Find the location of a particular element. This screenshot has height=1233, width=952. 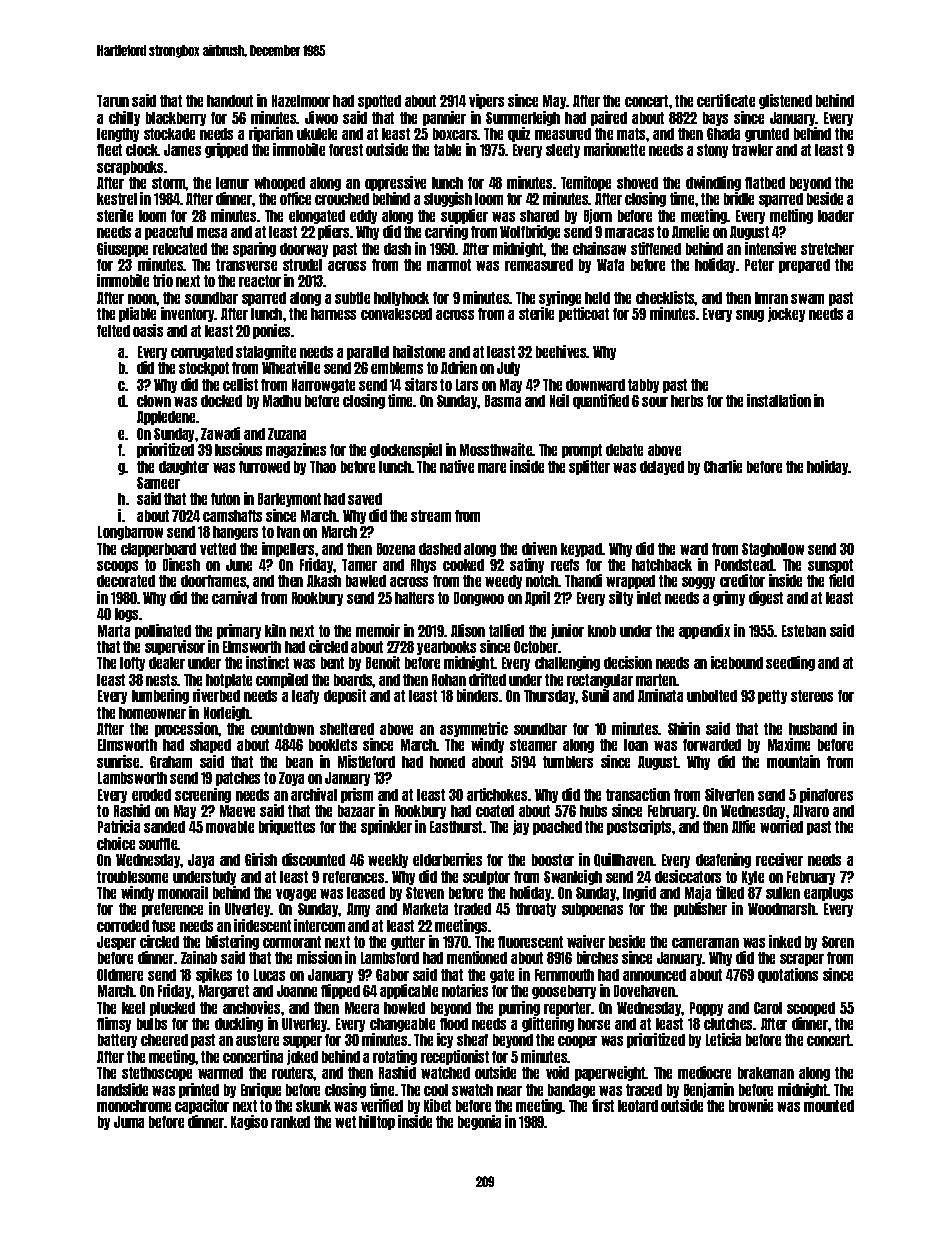

near is located at coordinates (509, 1091).
